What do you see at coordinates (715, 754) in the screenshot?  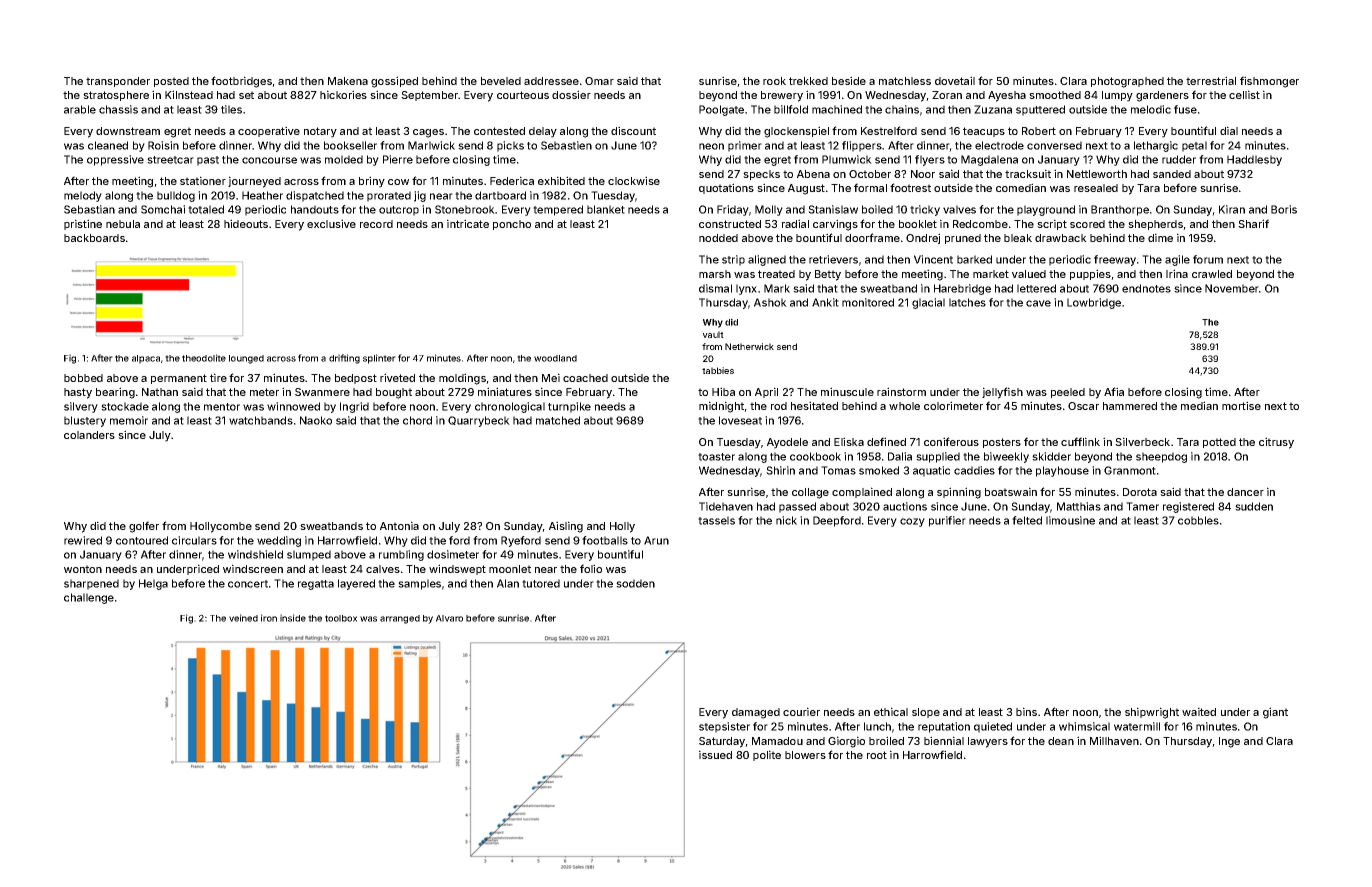 I see `issued` at bounding box center [715, 754].
